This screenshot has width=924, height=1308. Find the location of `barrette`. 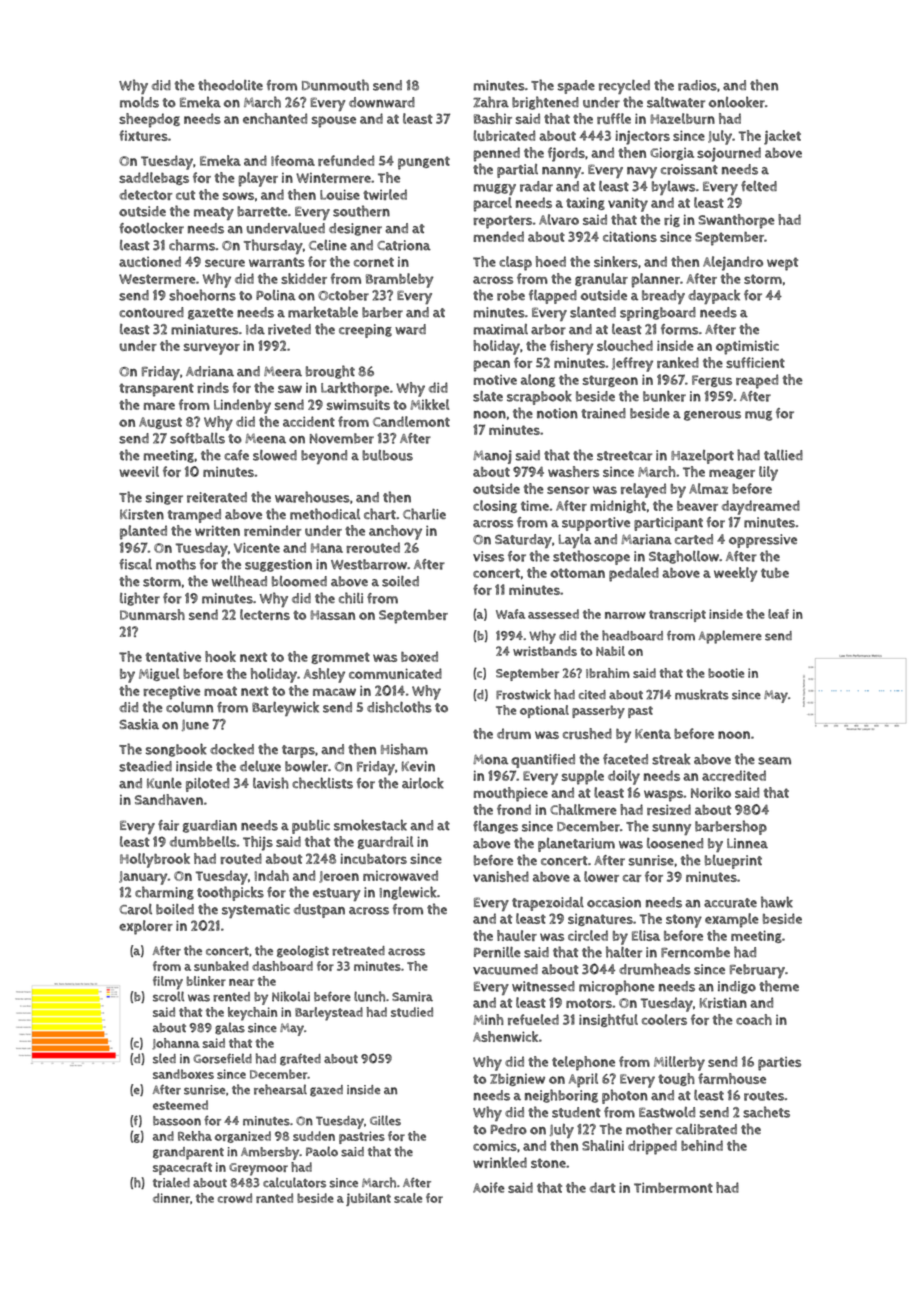

barrette is located at coordinates (262, 211).
